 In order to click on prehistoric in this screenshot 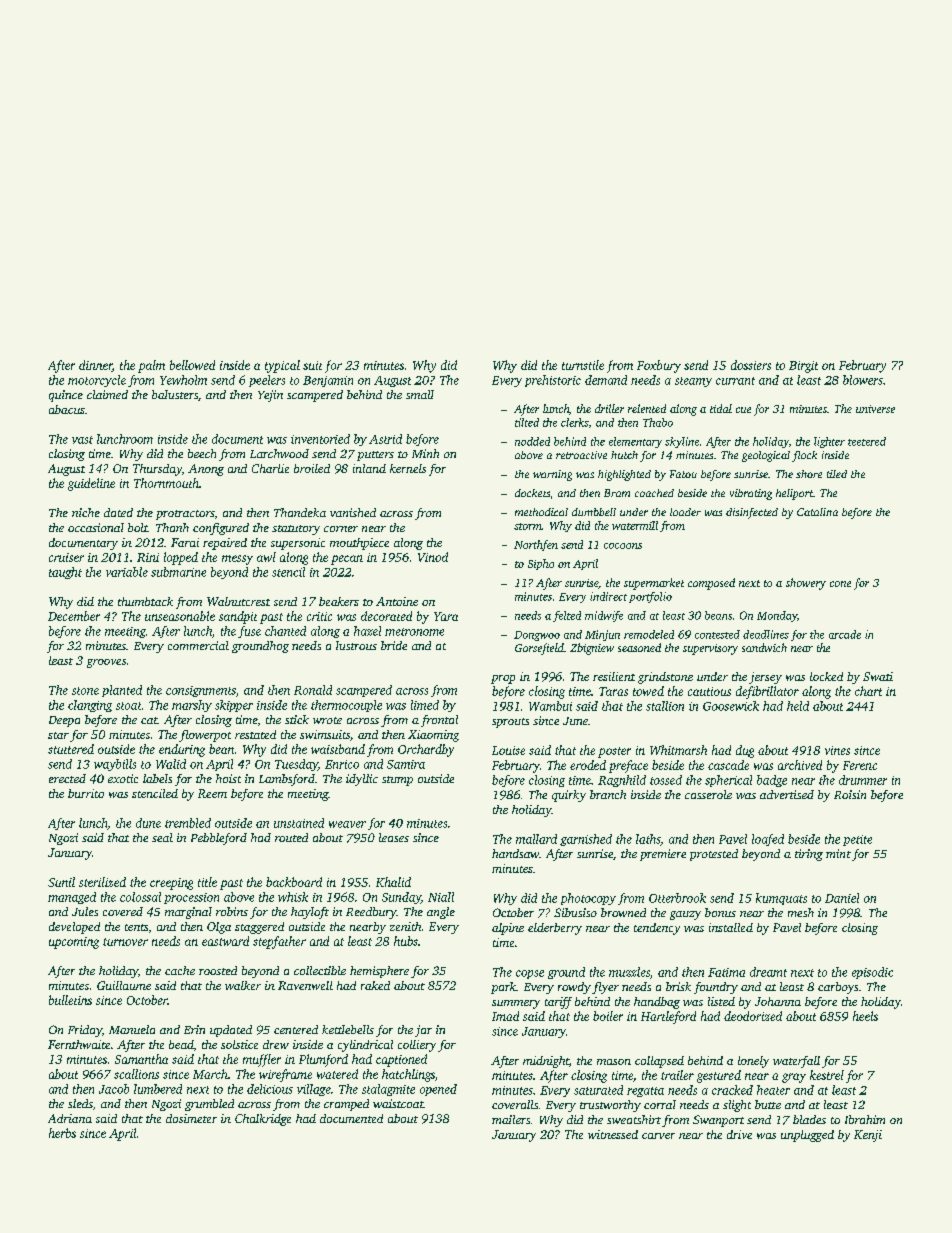, I will do `click(553, 381)`.
